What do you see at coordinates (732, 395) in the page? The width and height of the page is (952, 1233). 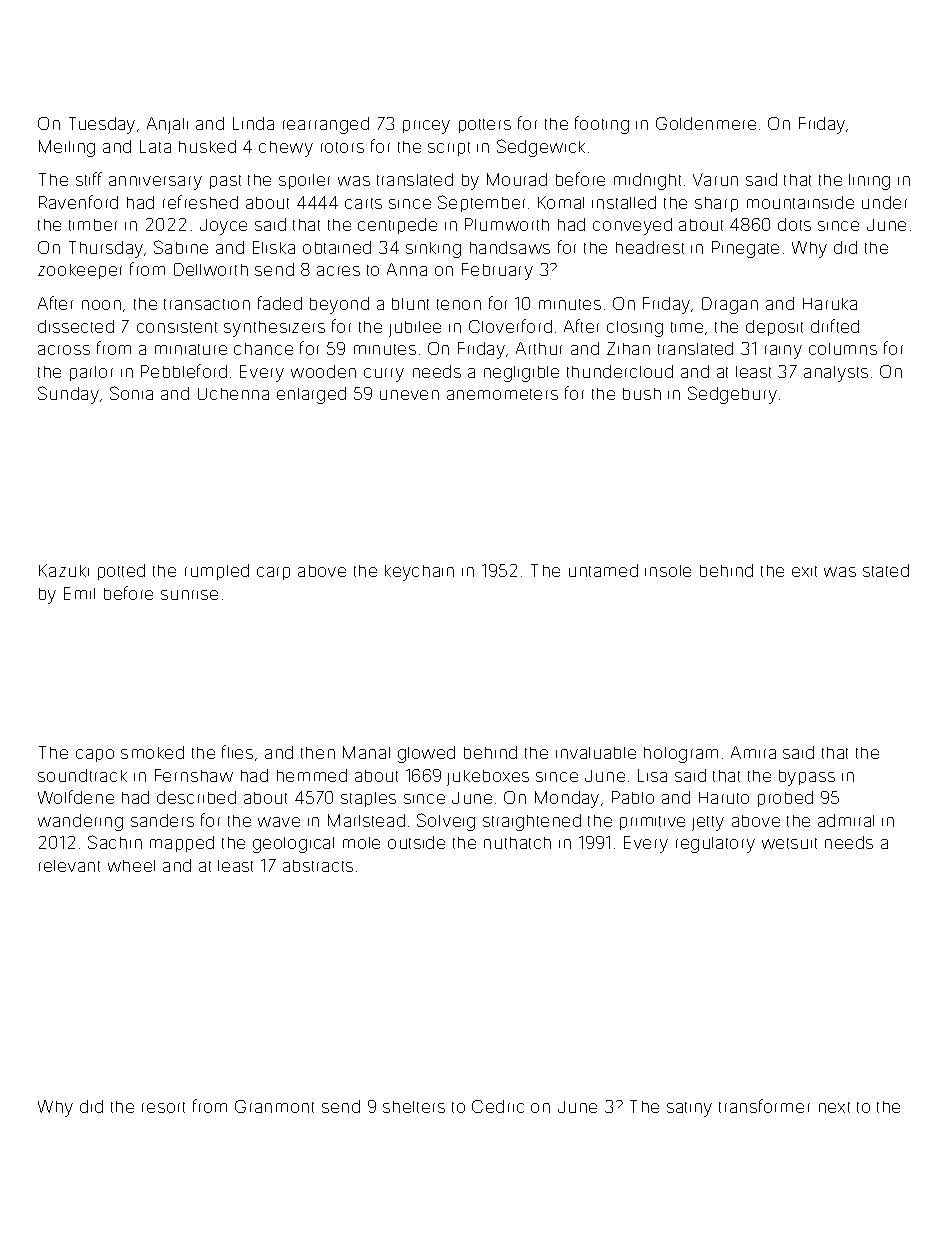 I see `Sedgebury` at bounding box center [732, 395].
